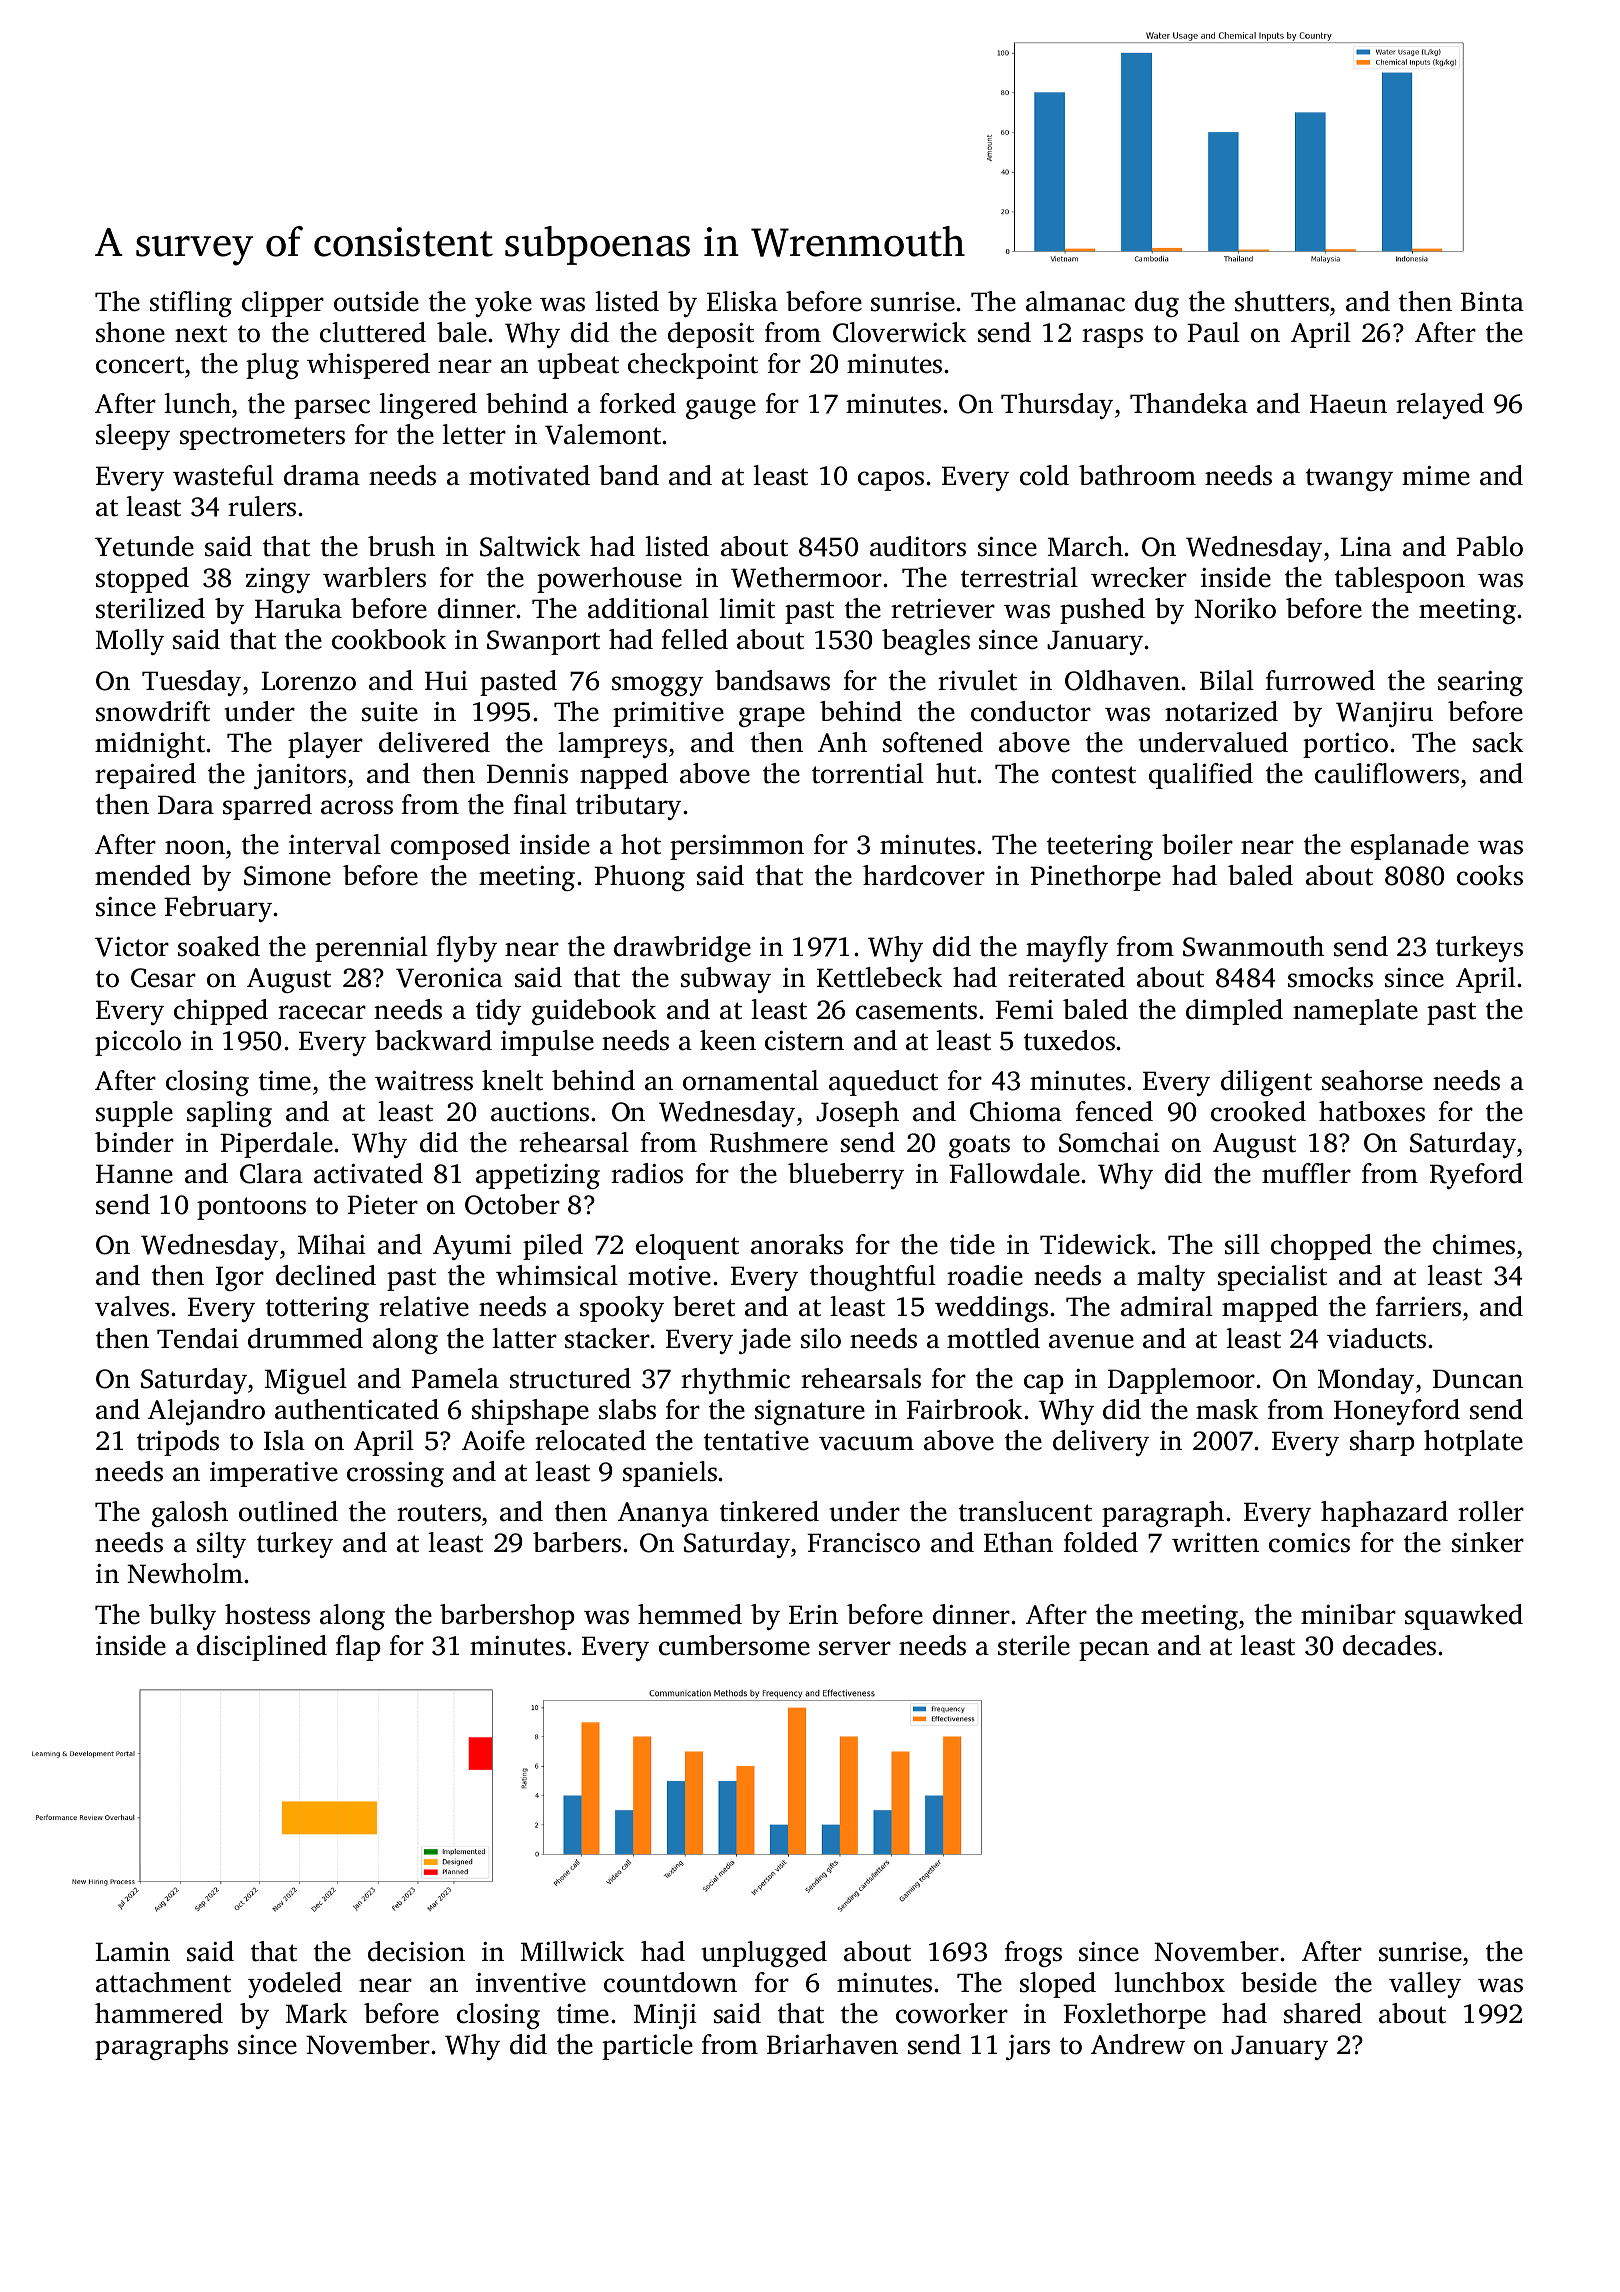  What do you see at coordinates (1282, 301) in the document?
I see `shutters` at bounding box center [1282, 301].
